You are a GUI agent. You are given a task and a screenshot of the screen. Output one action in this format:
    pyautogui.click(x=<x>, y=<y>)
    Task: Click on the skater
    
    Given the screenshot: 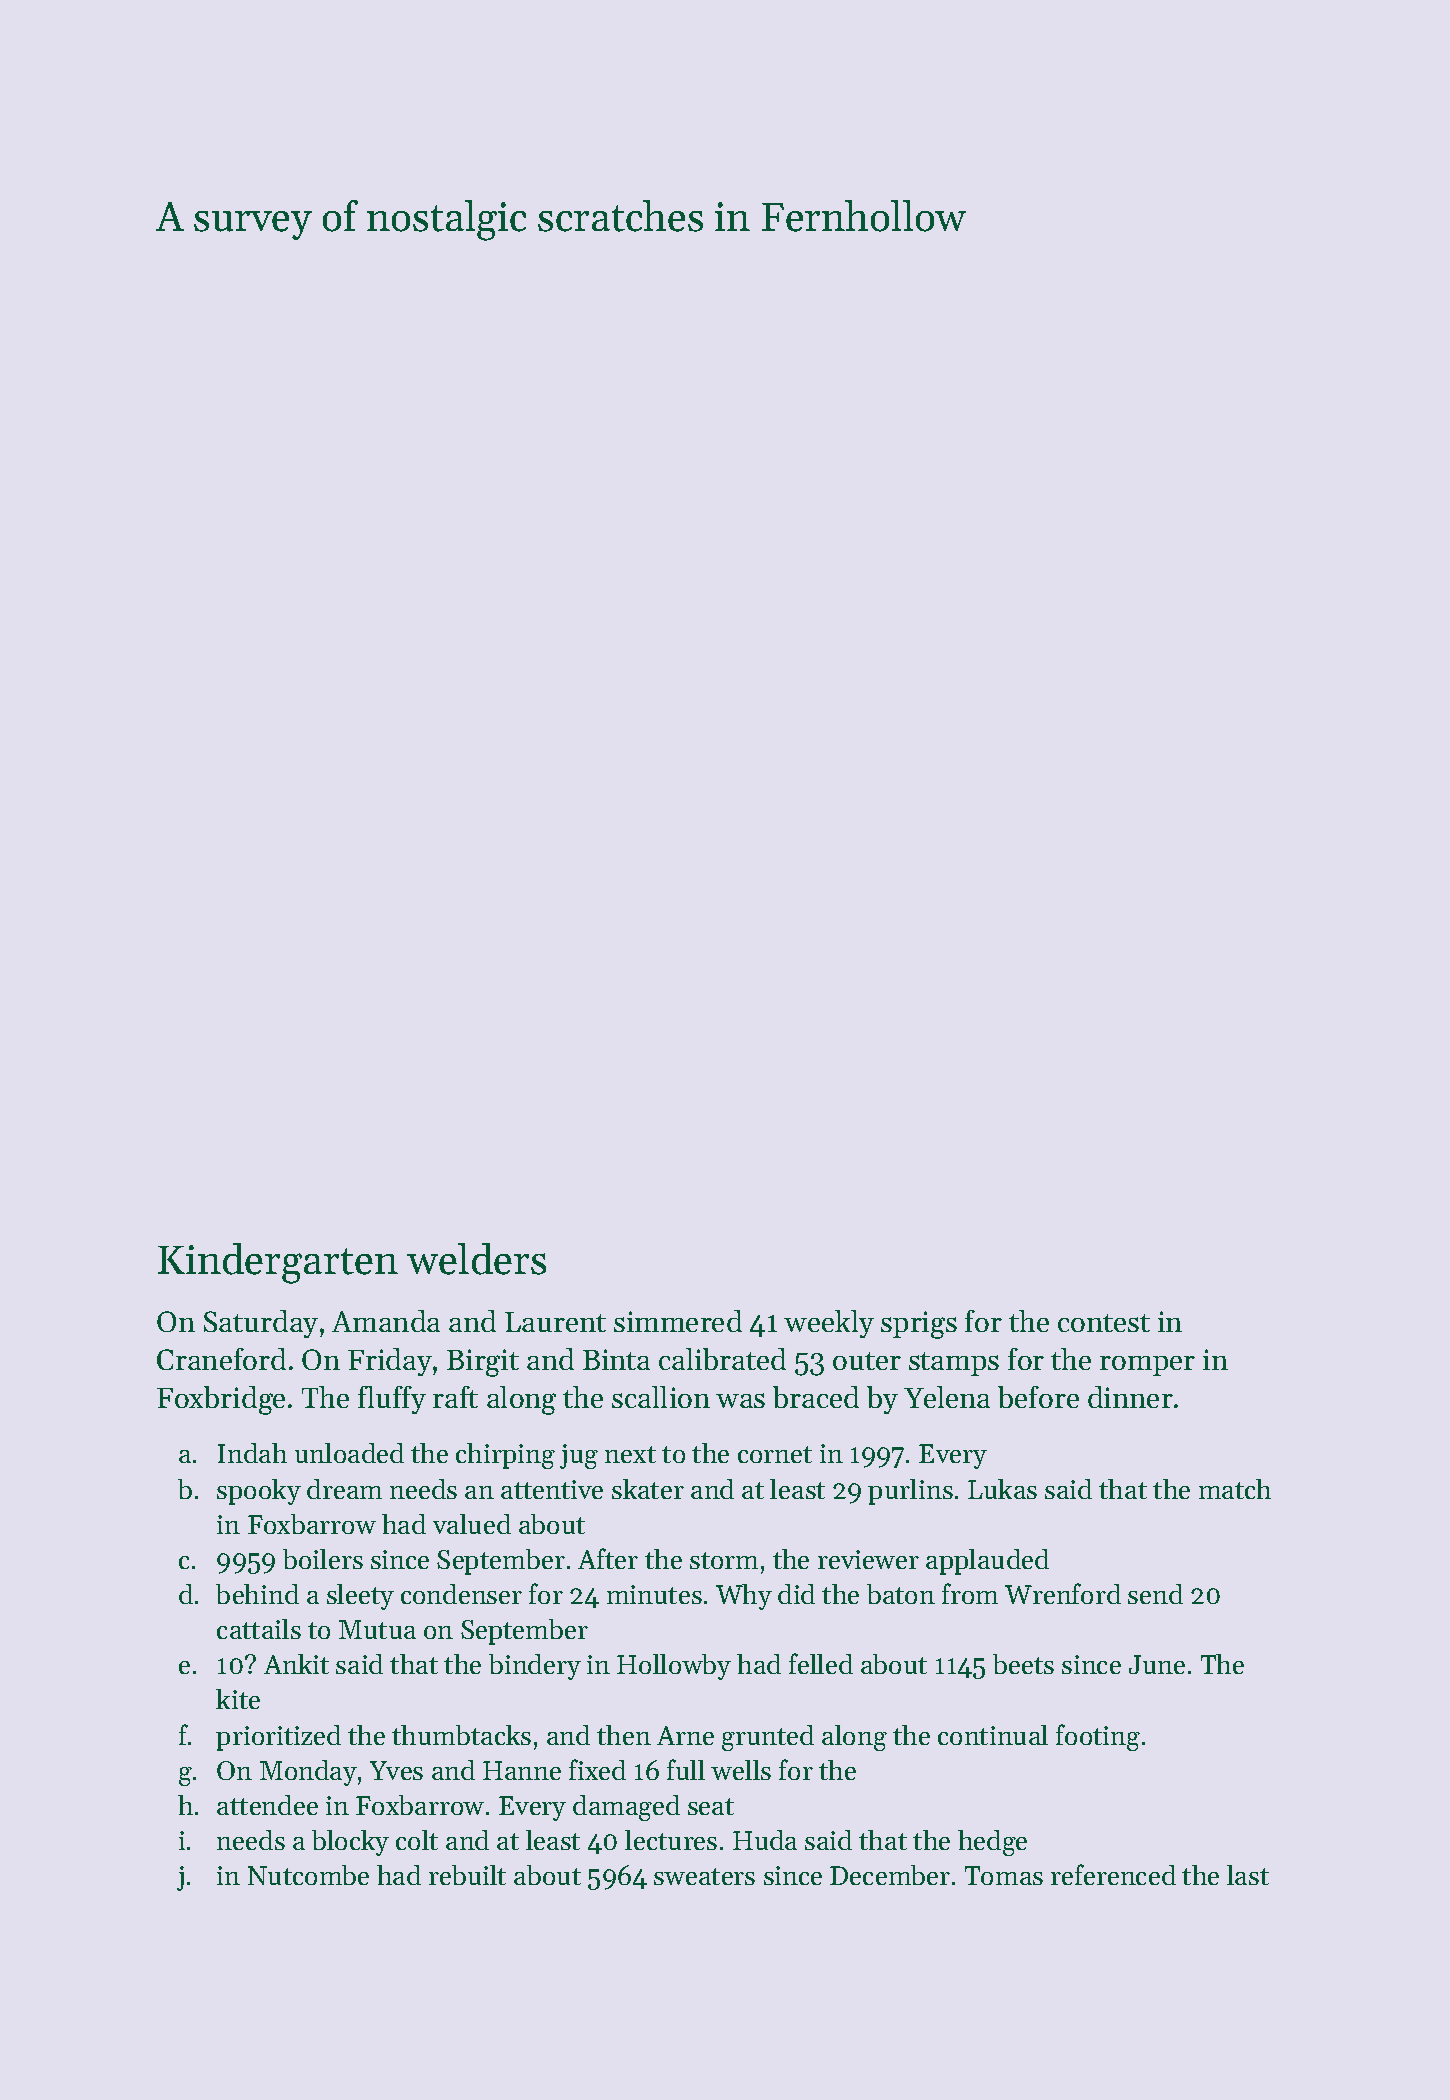 What is the action you would take?
    pyautogui.click(x=648, y=1489)
